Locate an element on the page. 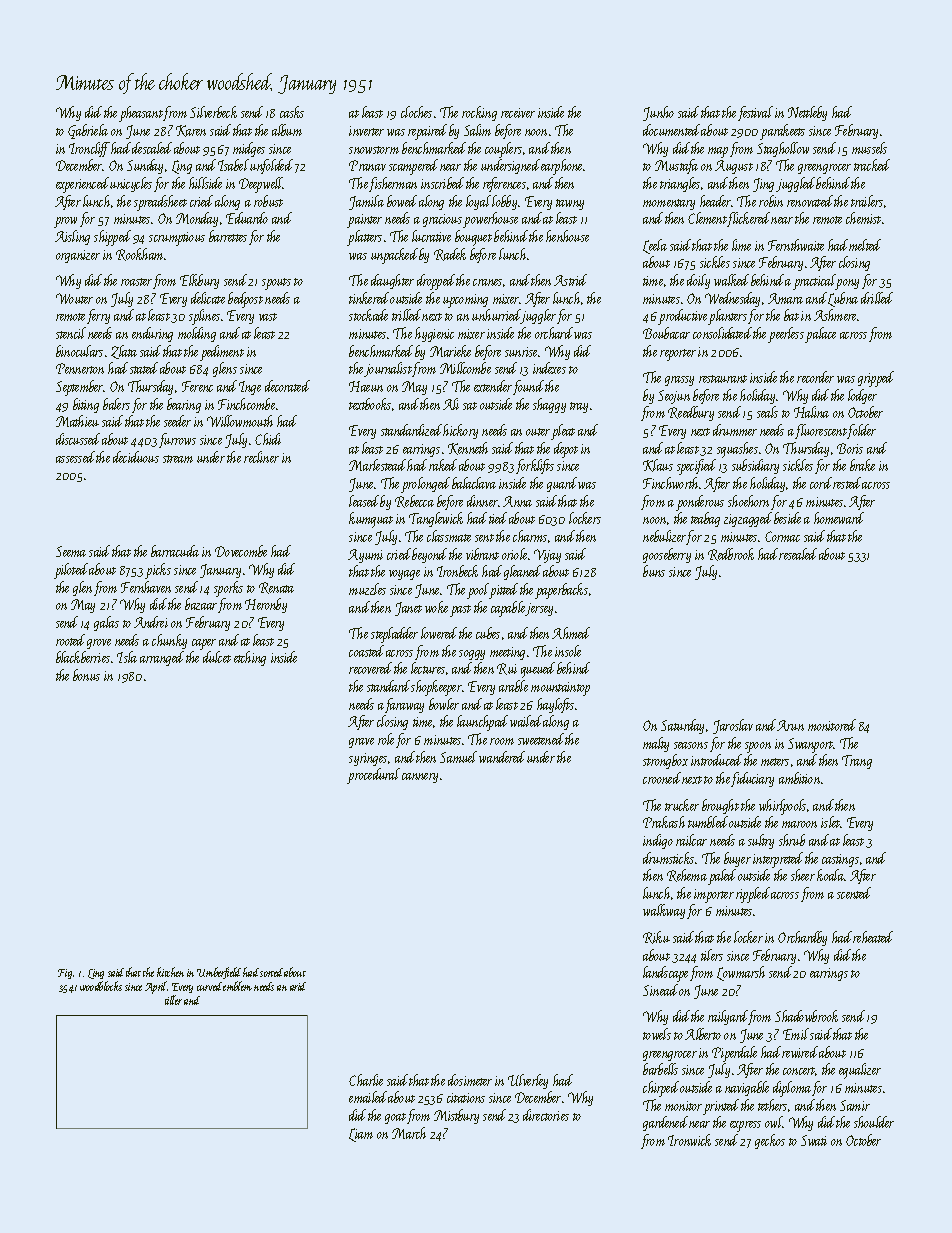 This image has width=952, height=1233. vast is located at coordinates (268, 317).
